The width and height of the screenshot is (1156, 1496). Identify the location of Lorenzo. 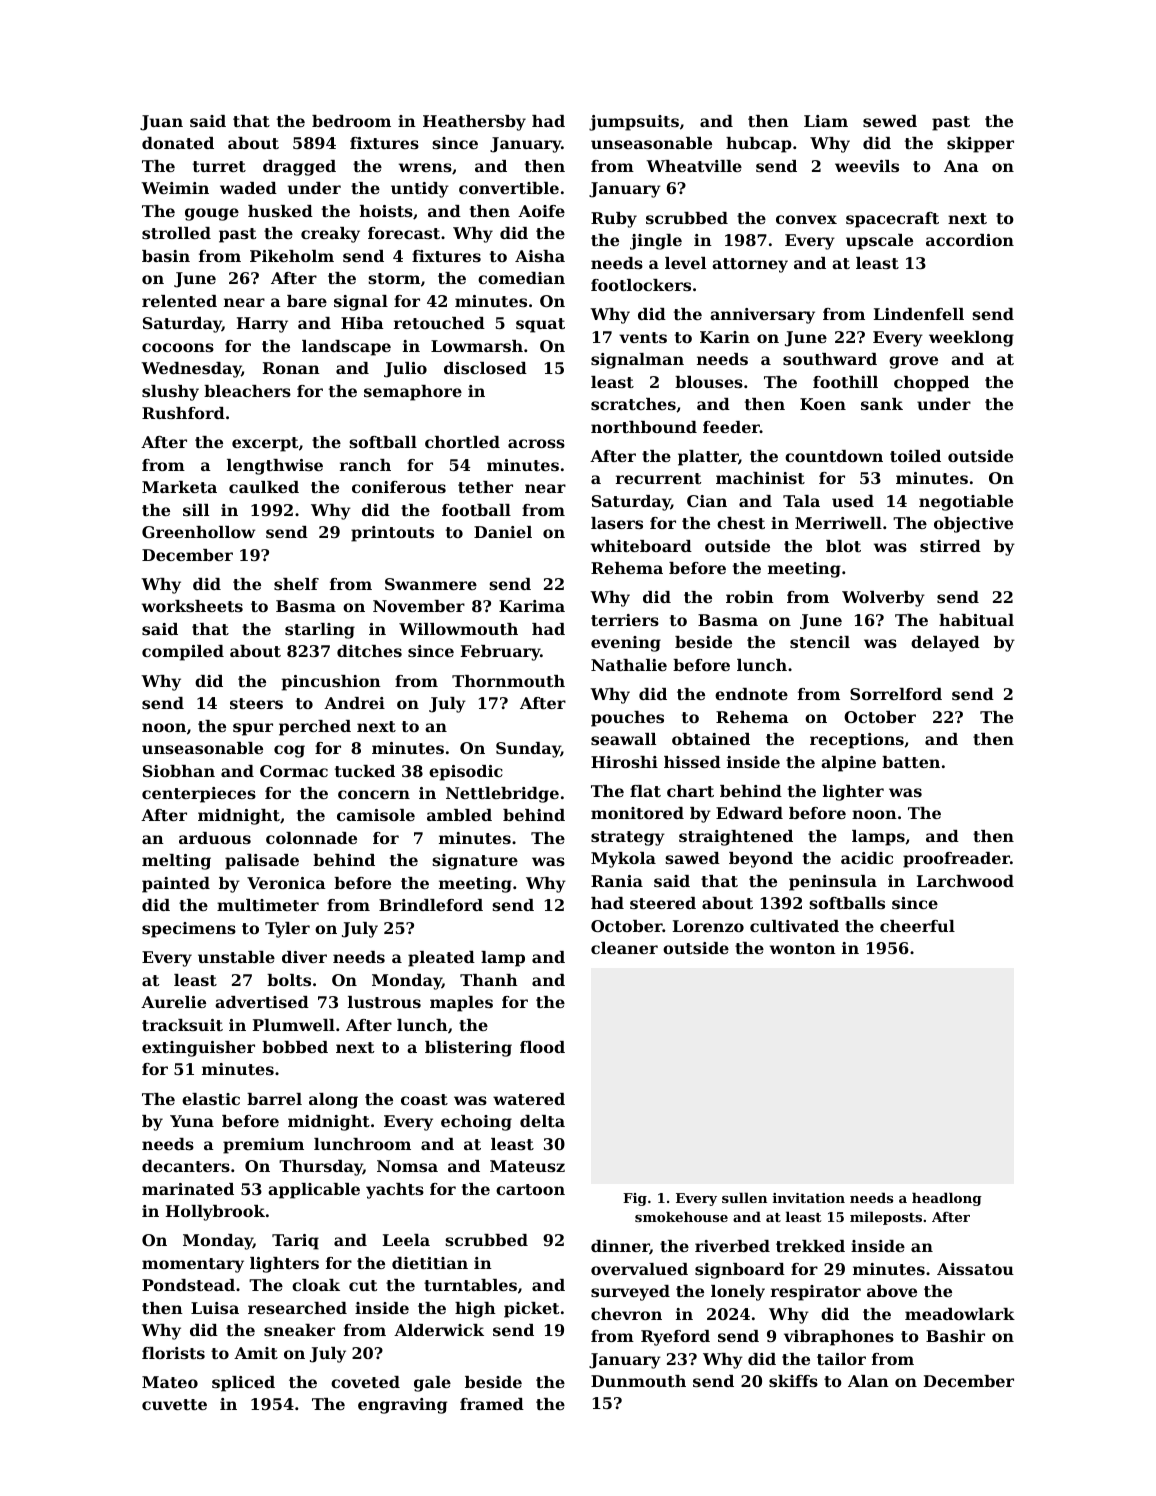
(708, 926).
